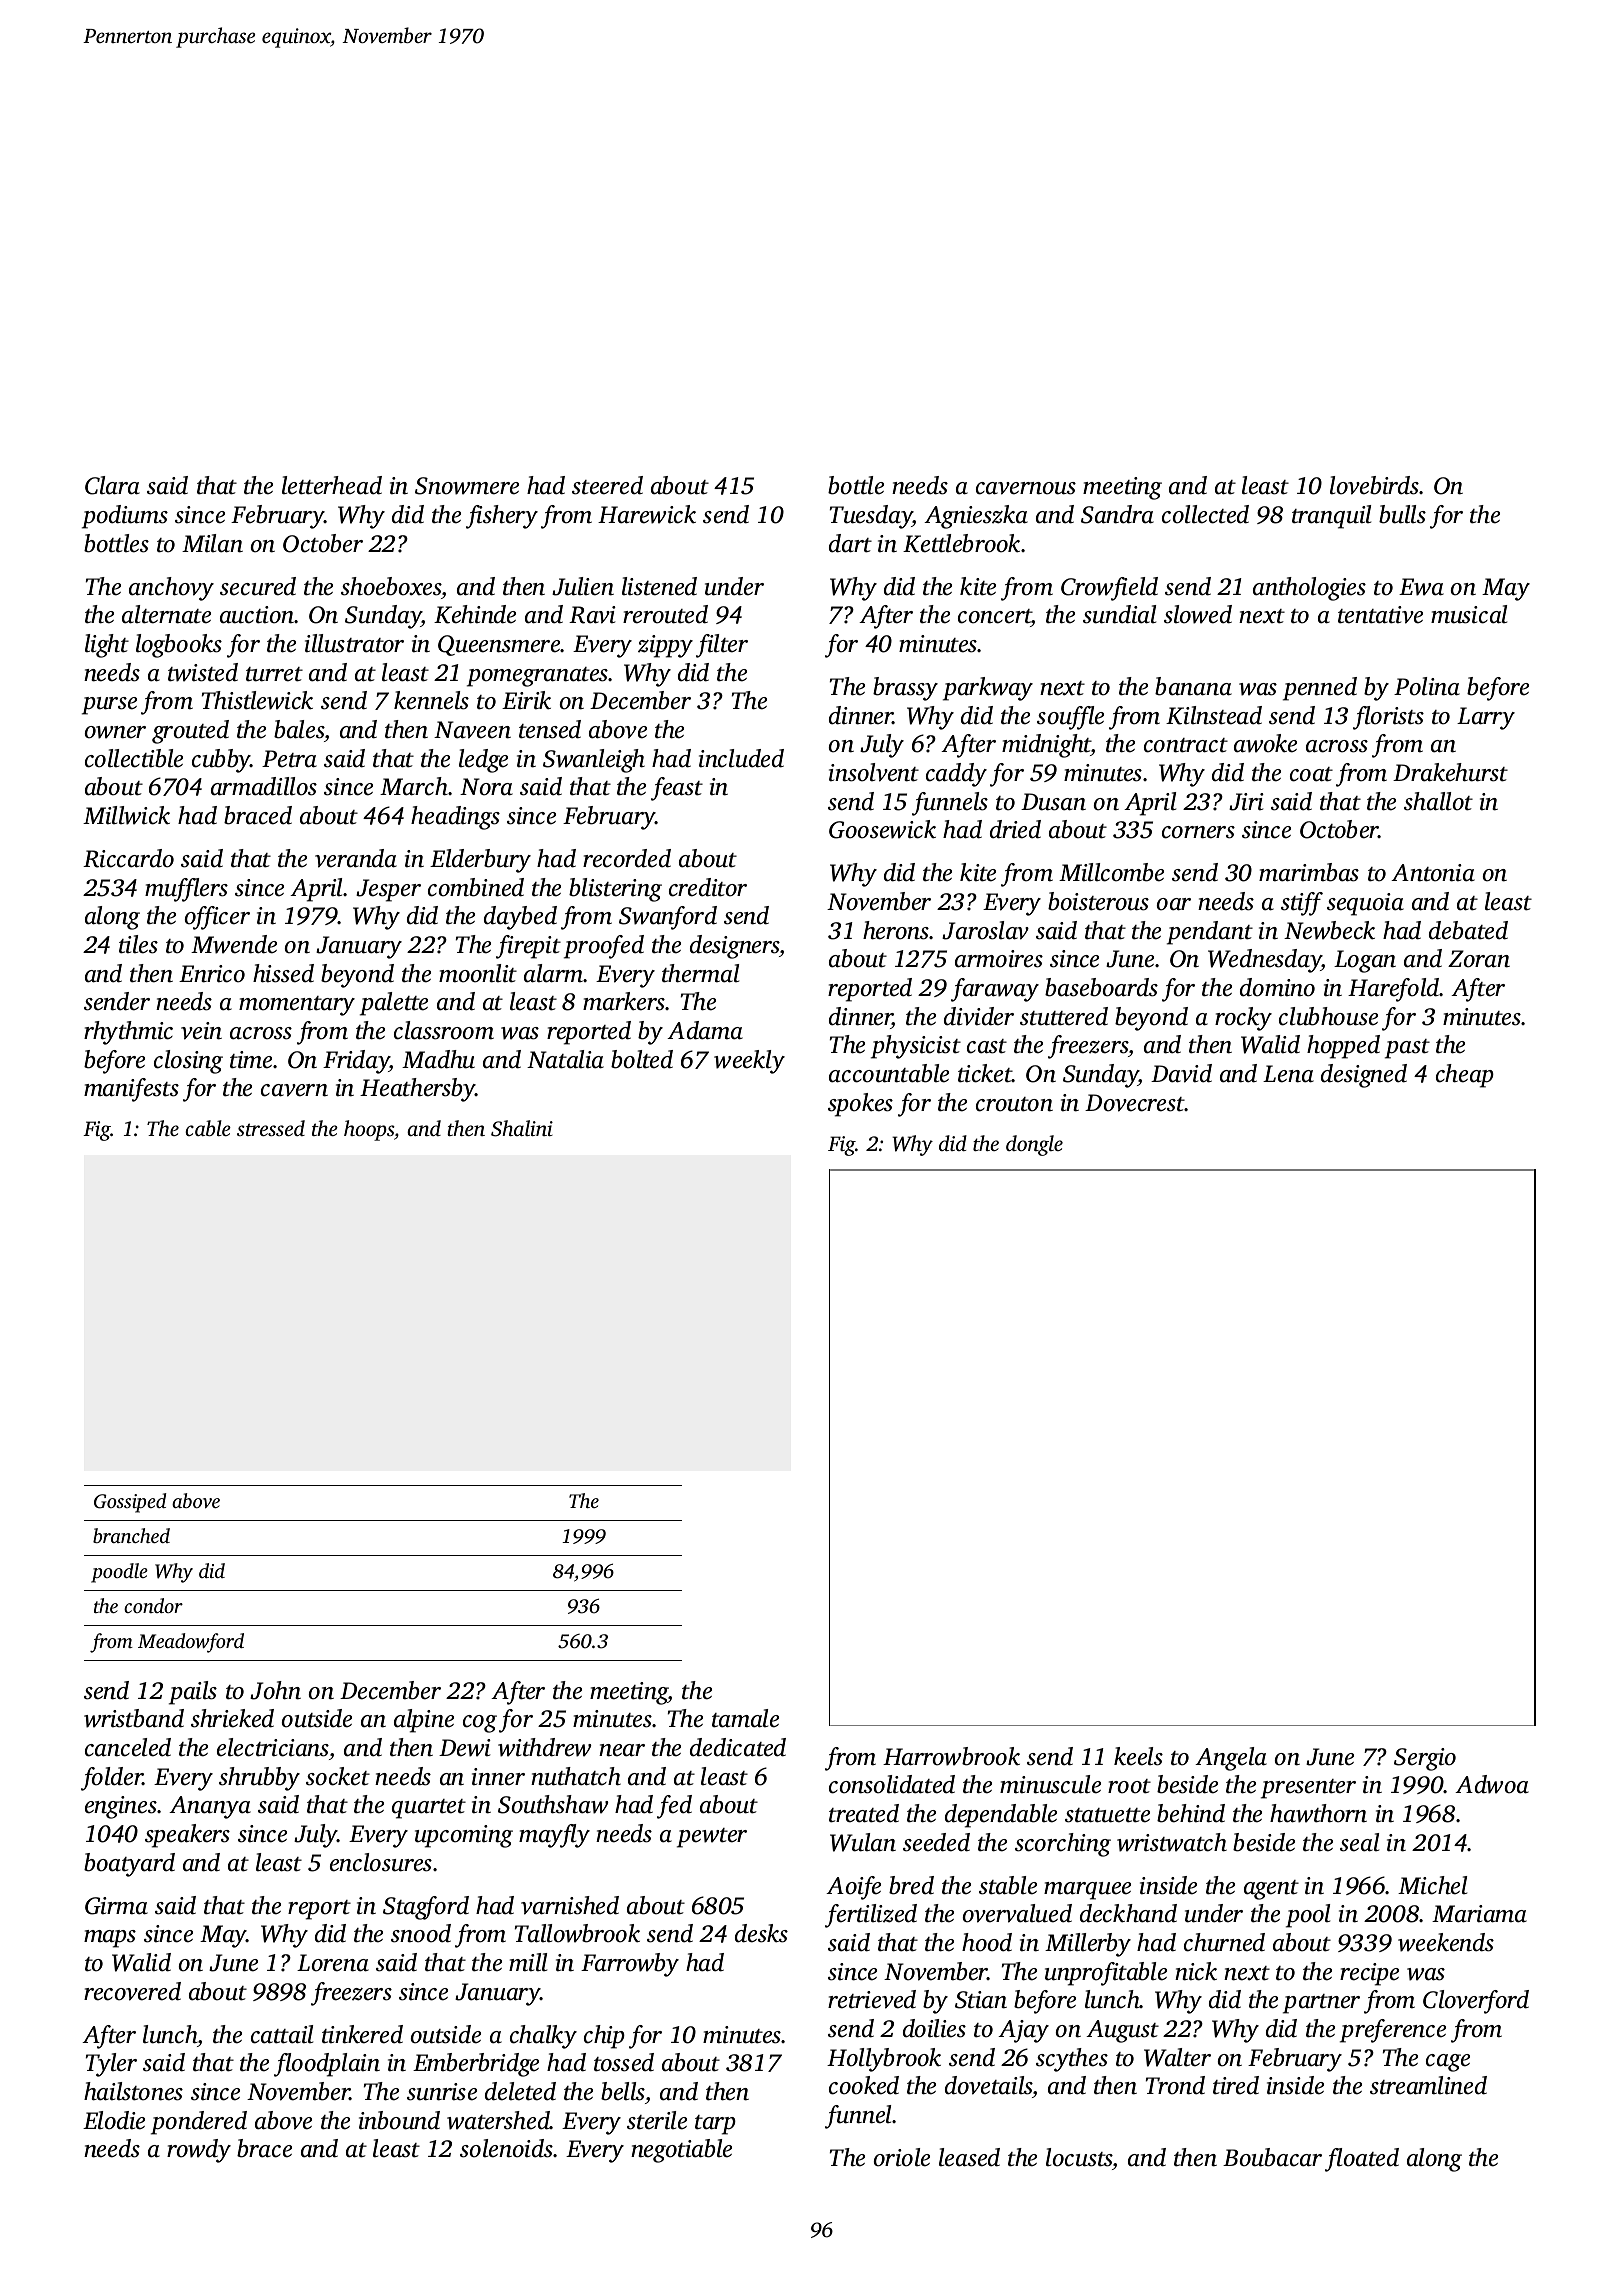 The image size is (1620, 2292). Describe the element at coordinates (745, 1718) in the page. I see `tamale` at that location.
